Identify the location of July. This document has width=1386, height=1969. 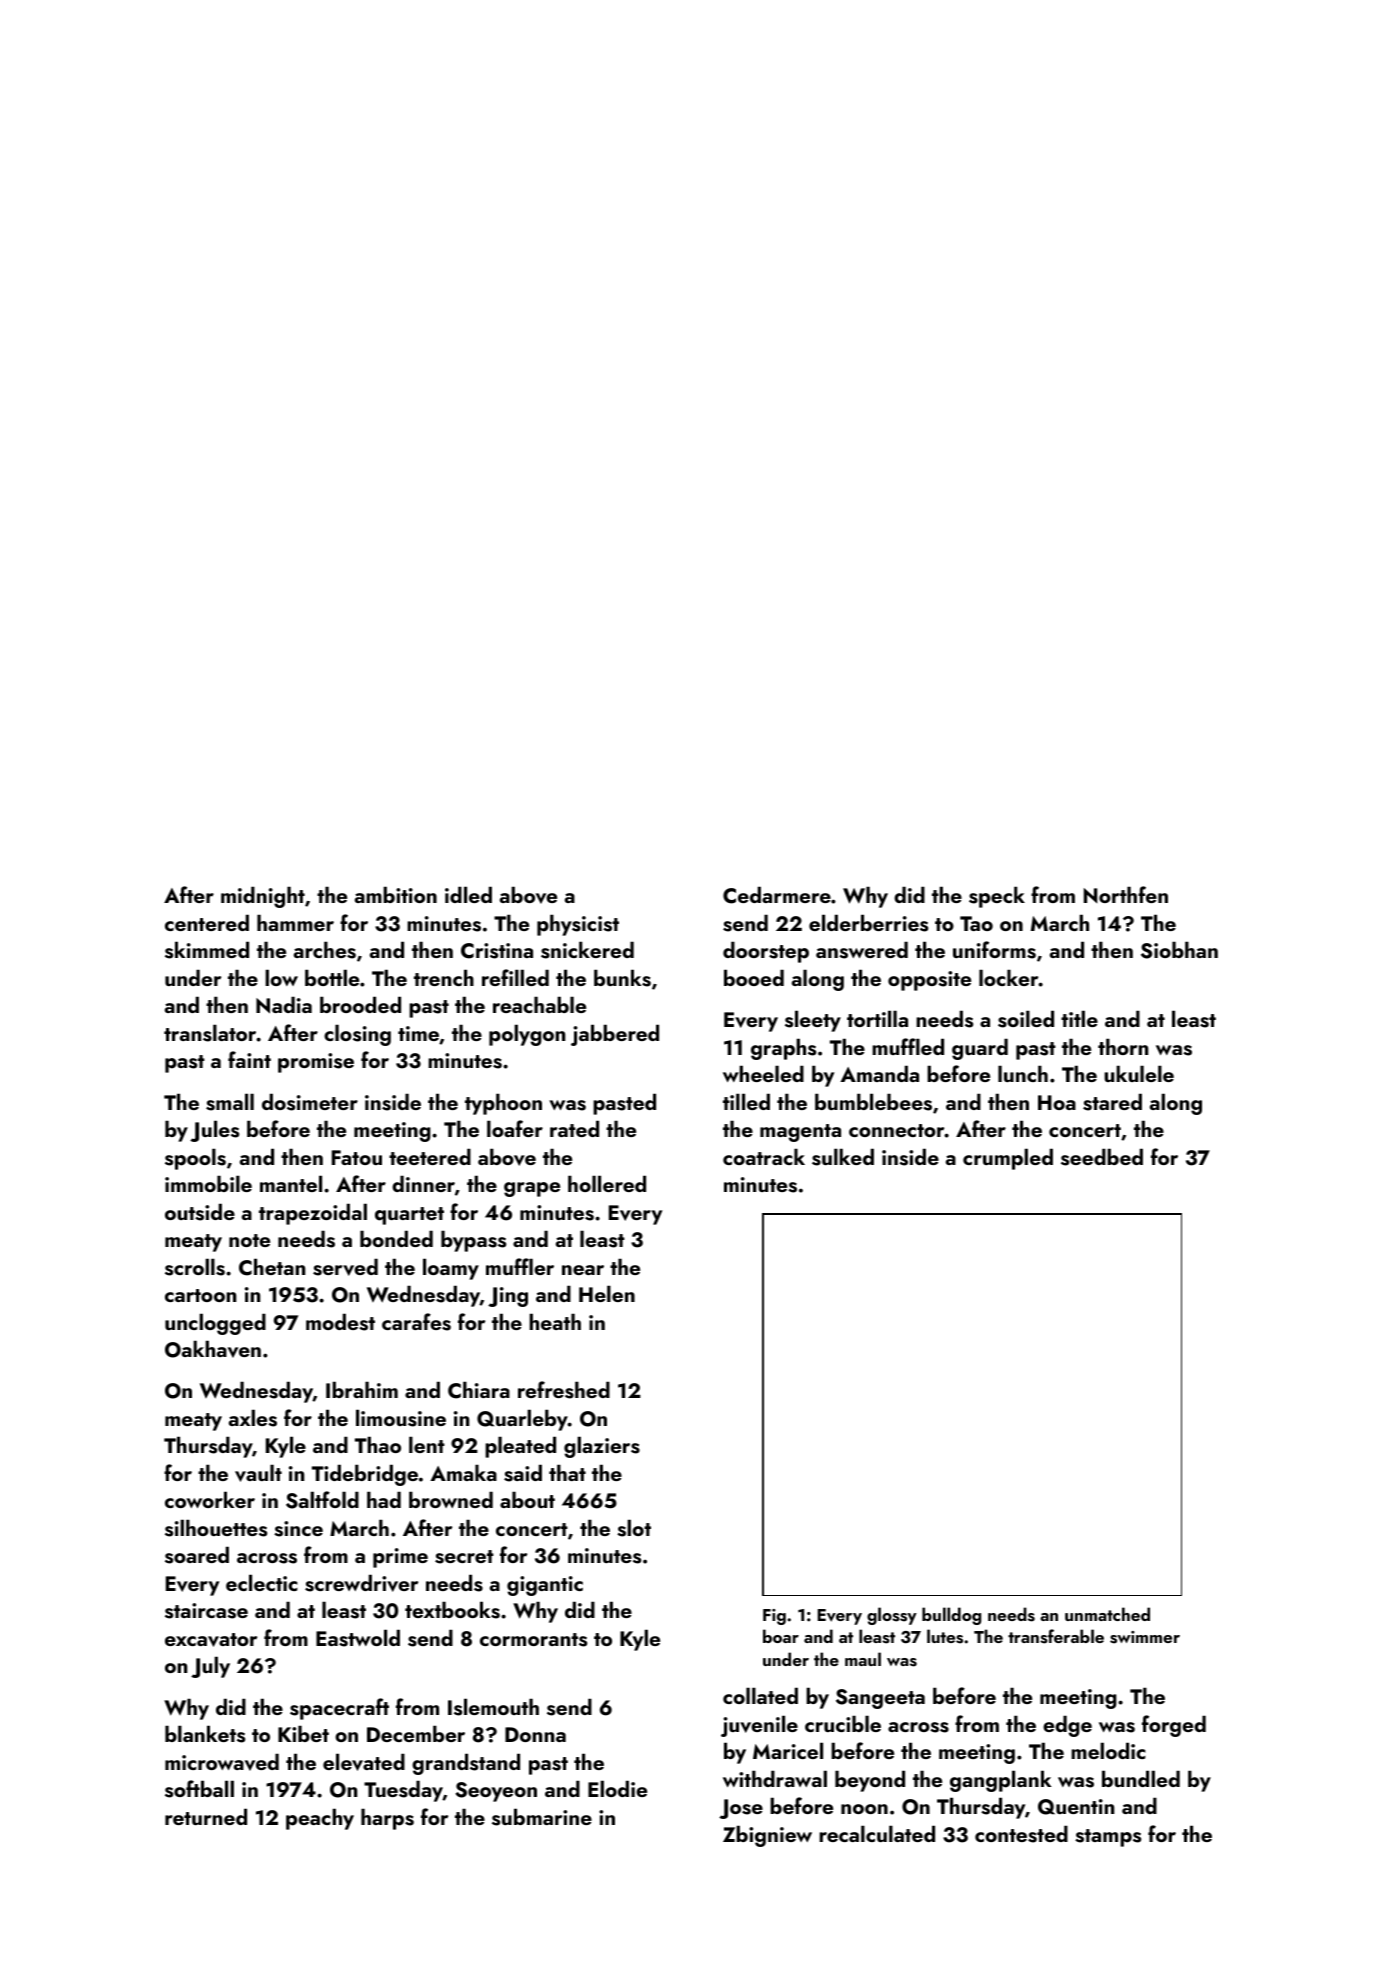
(210, 1667).
